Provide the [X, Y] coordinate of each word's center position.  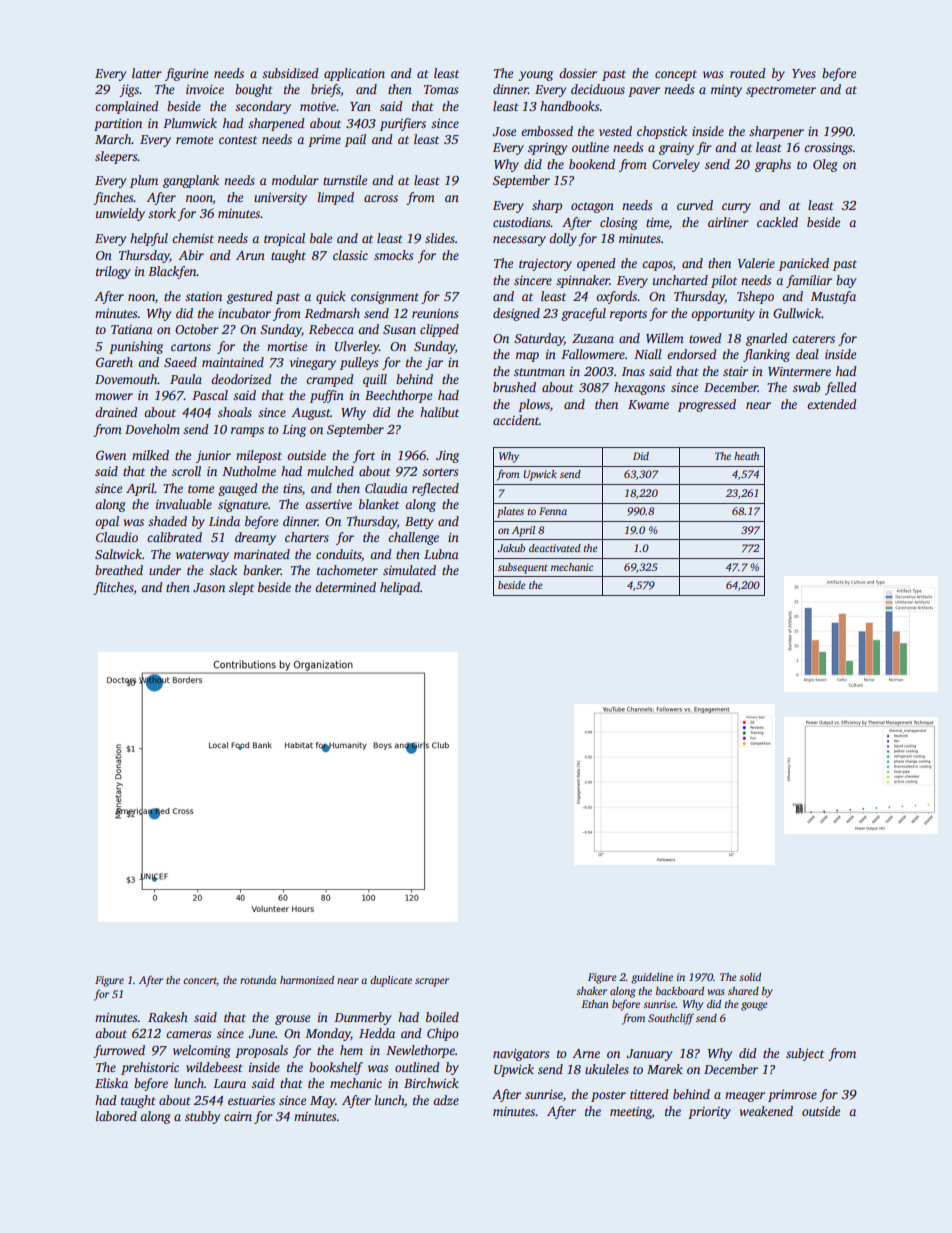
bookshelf [336, 1068]
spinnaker [583, 281]
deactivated [555, 548]
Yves [804, 73]
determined [345, 587]
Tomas [441, 89]
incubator [244, 313]
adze [446, 1100]
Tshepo [755, 297]
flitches [113, 588]
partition [118, 125]
